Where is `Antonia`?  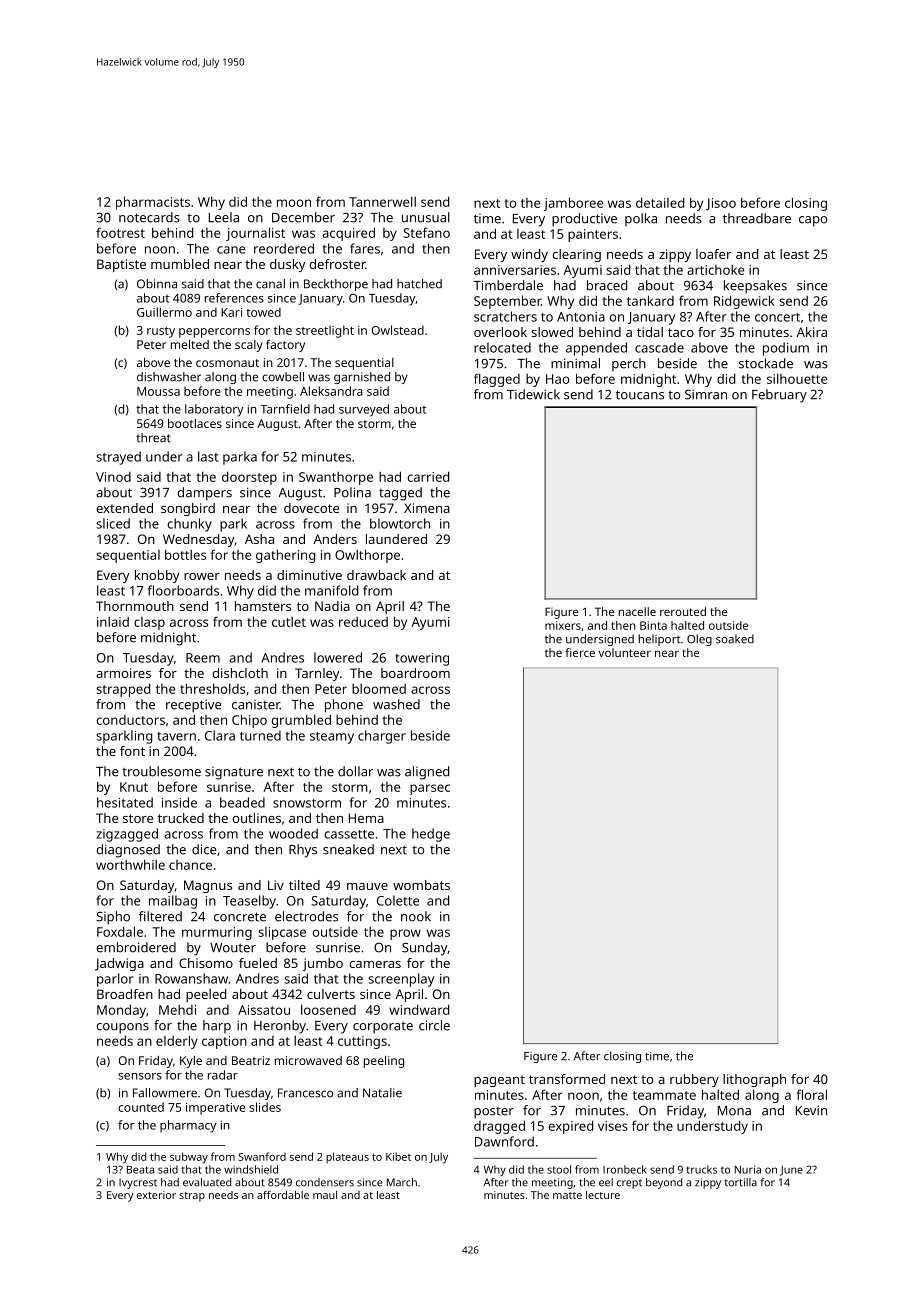
Antonia is located at coordinates (581, 317).
